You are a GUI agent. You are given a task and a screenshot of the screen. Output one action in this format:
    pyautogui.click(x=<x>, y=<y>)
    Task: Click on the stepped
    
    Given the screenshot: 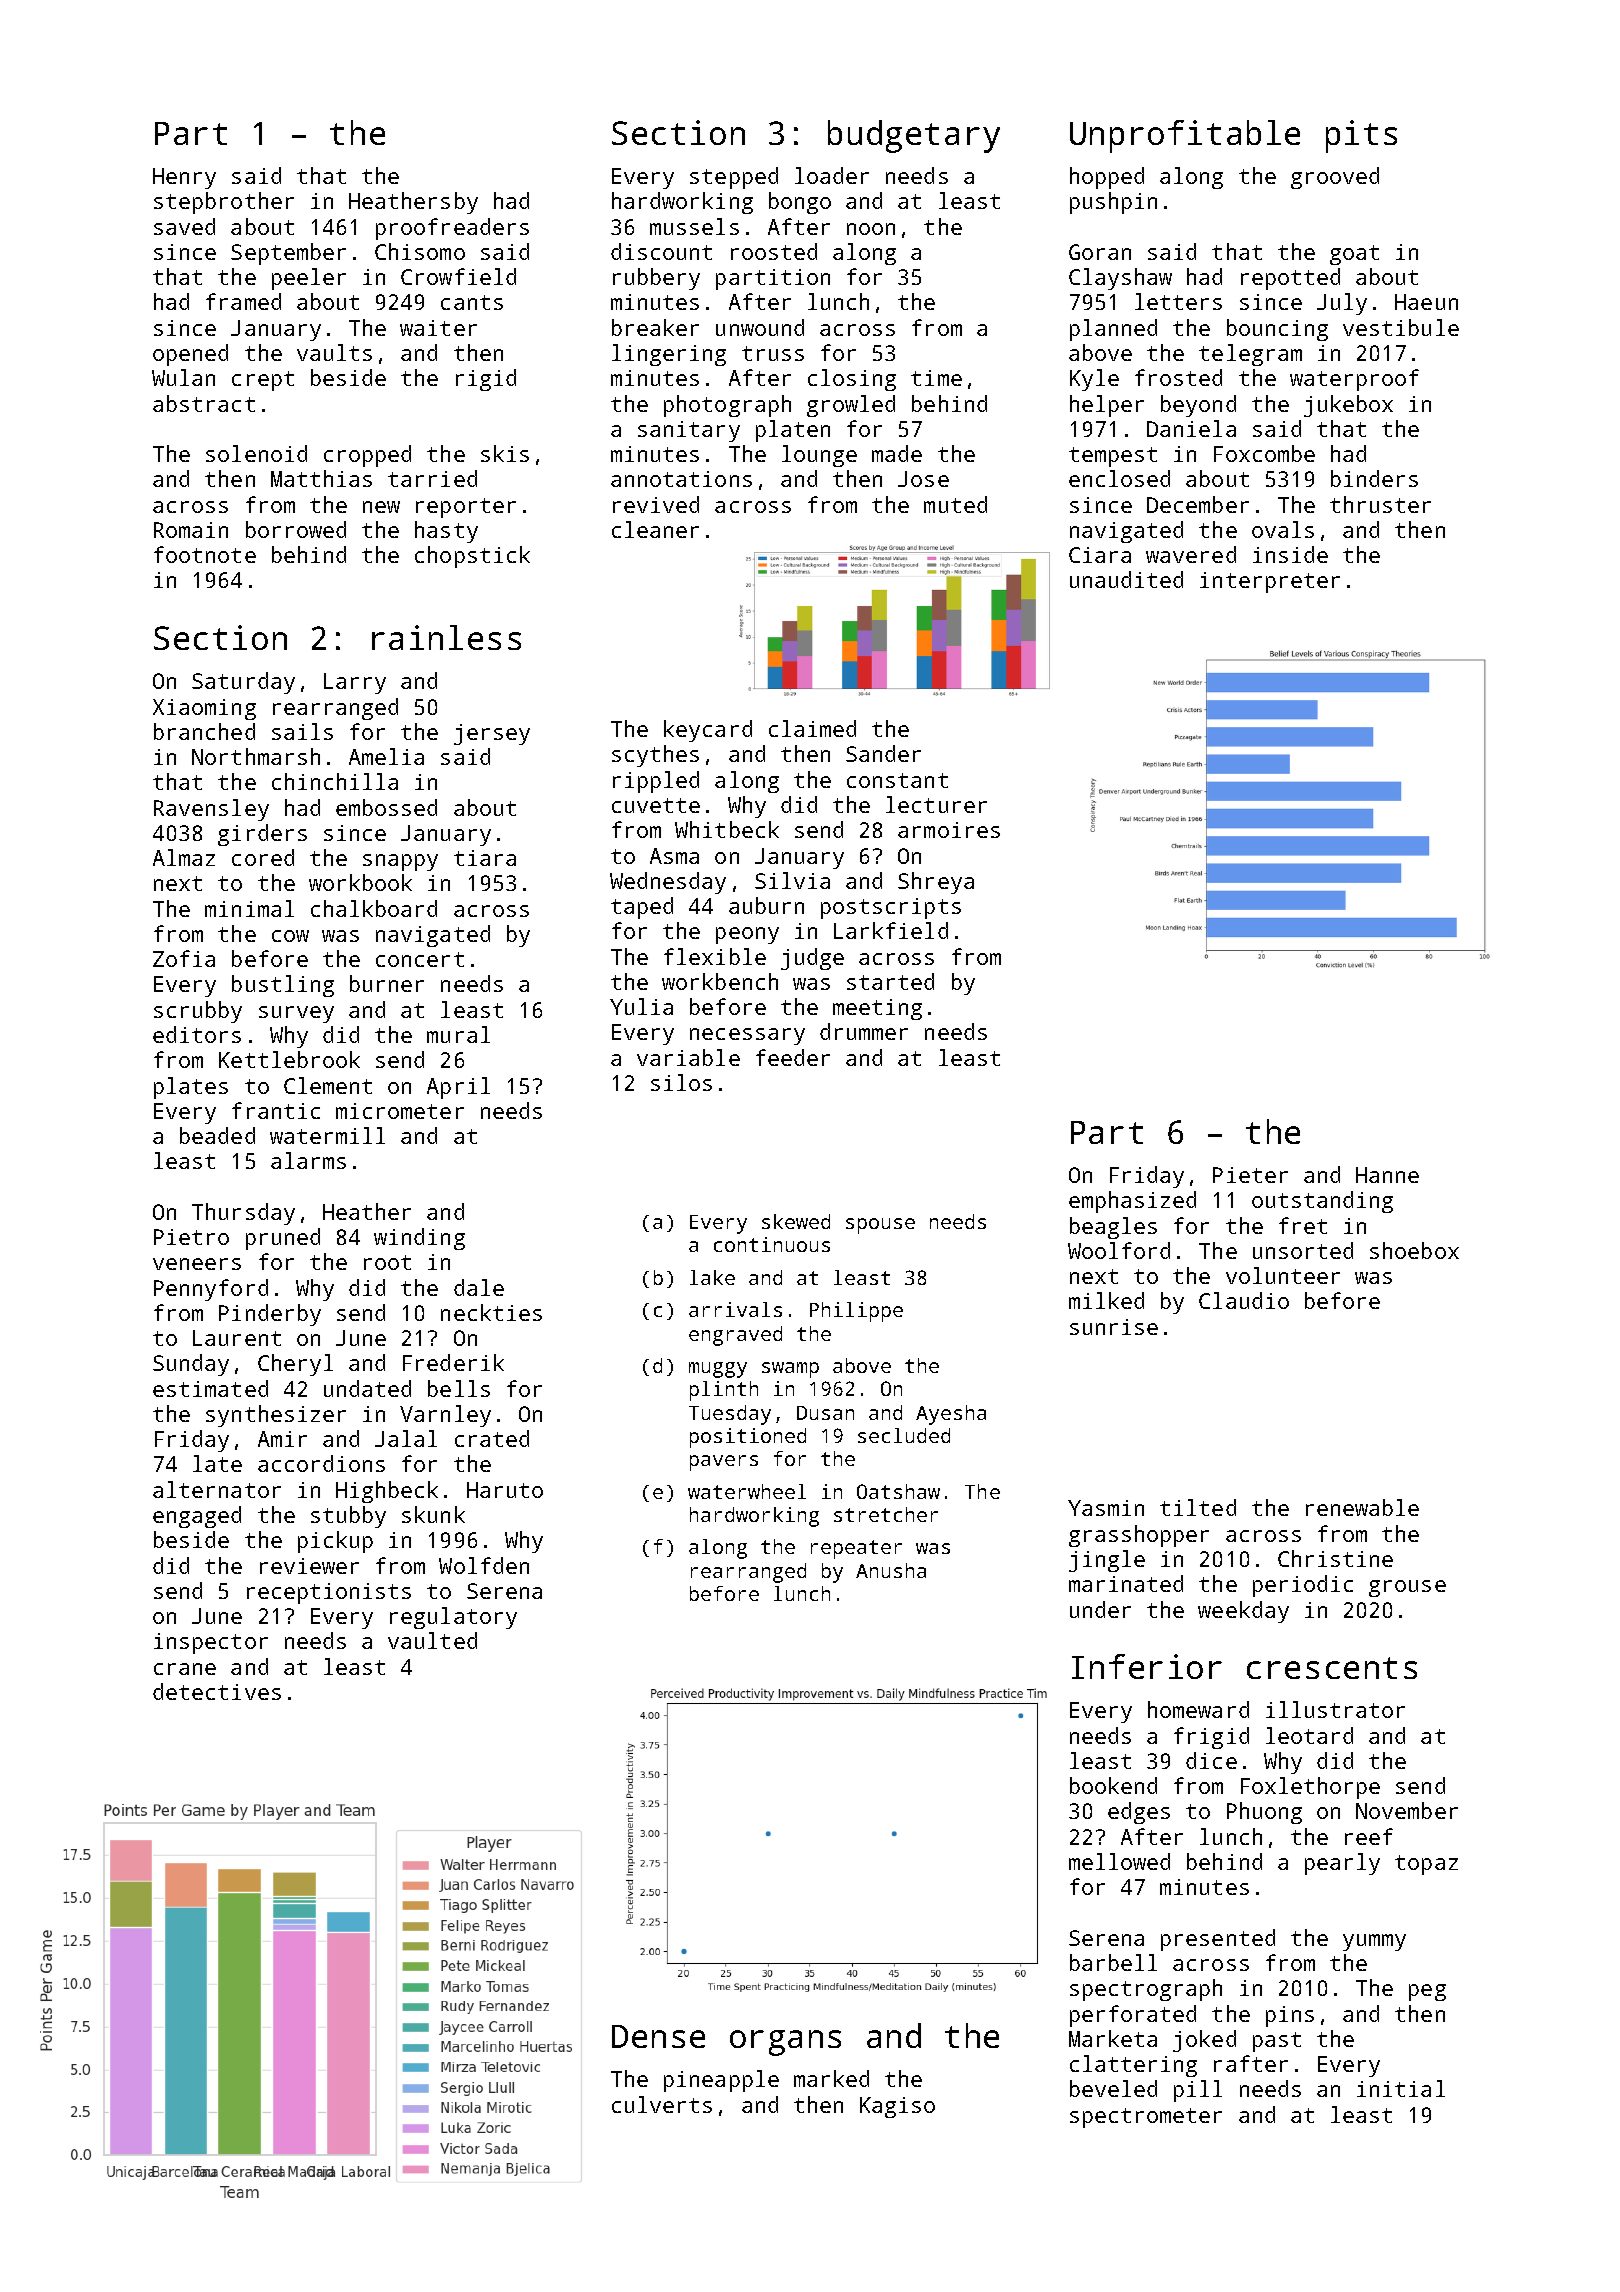 What is the action you would take?
    pyautogui.click(x=734, y=178)
